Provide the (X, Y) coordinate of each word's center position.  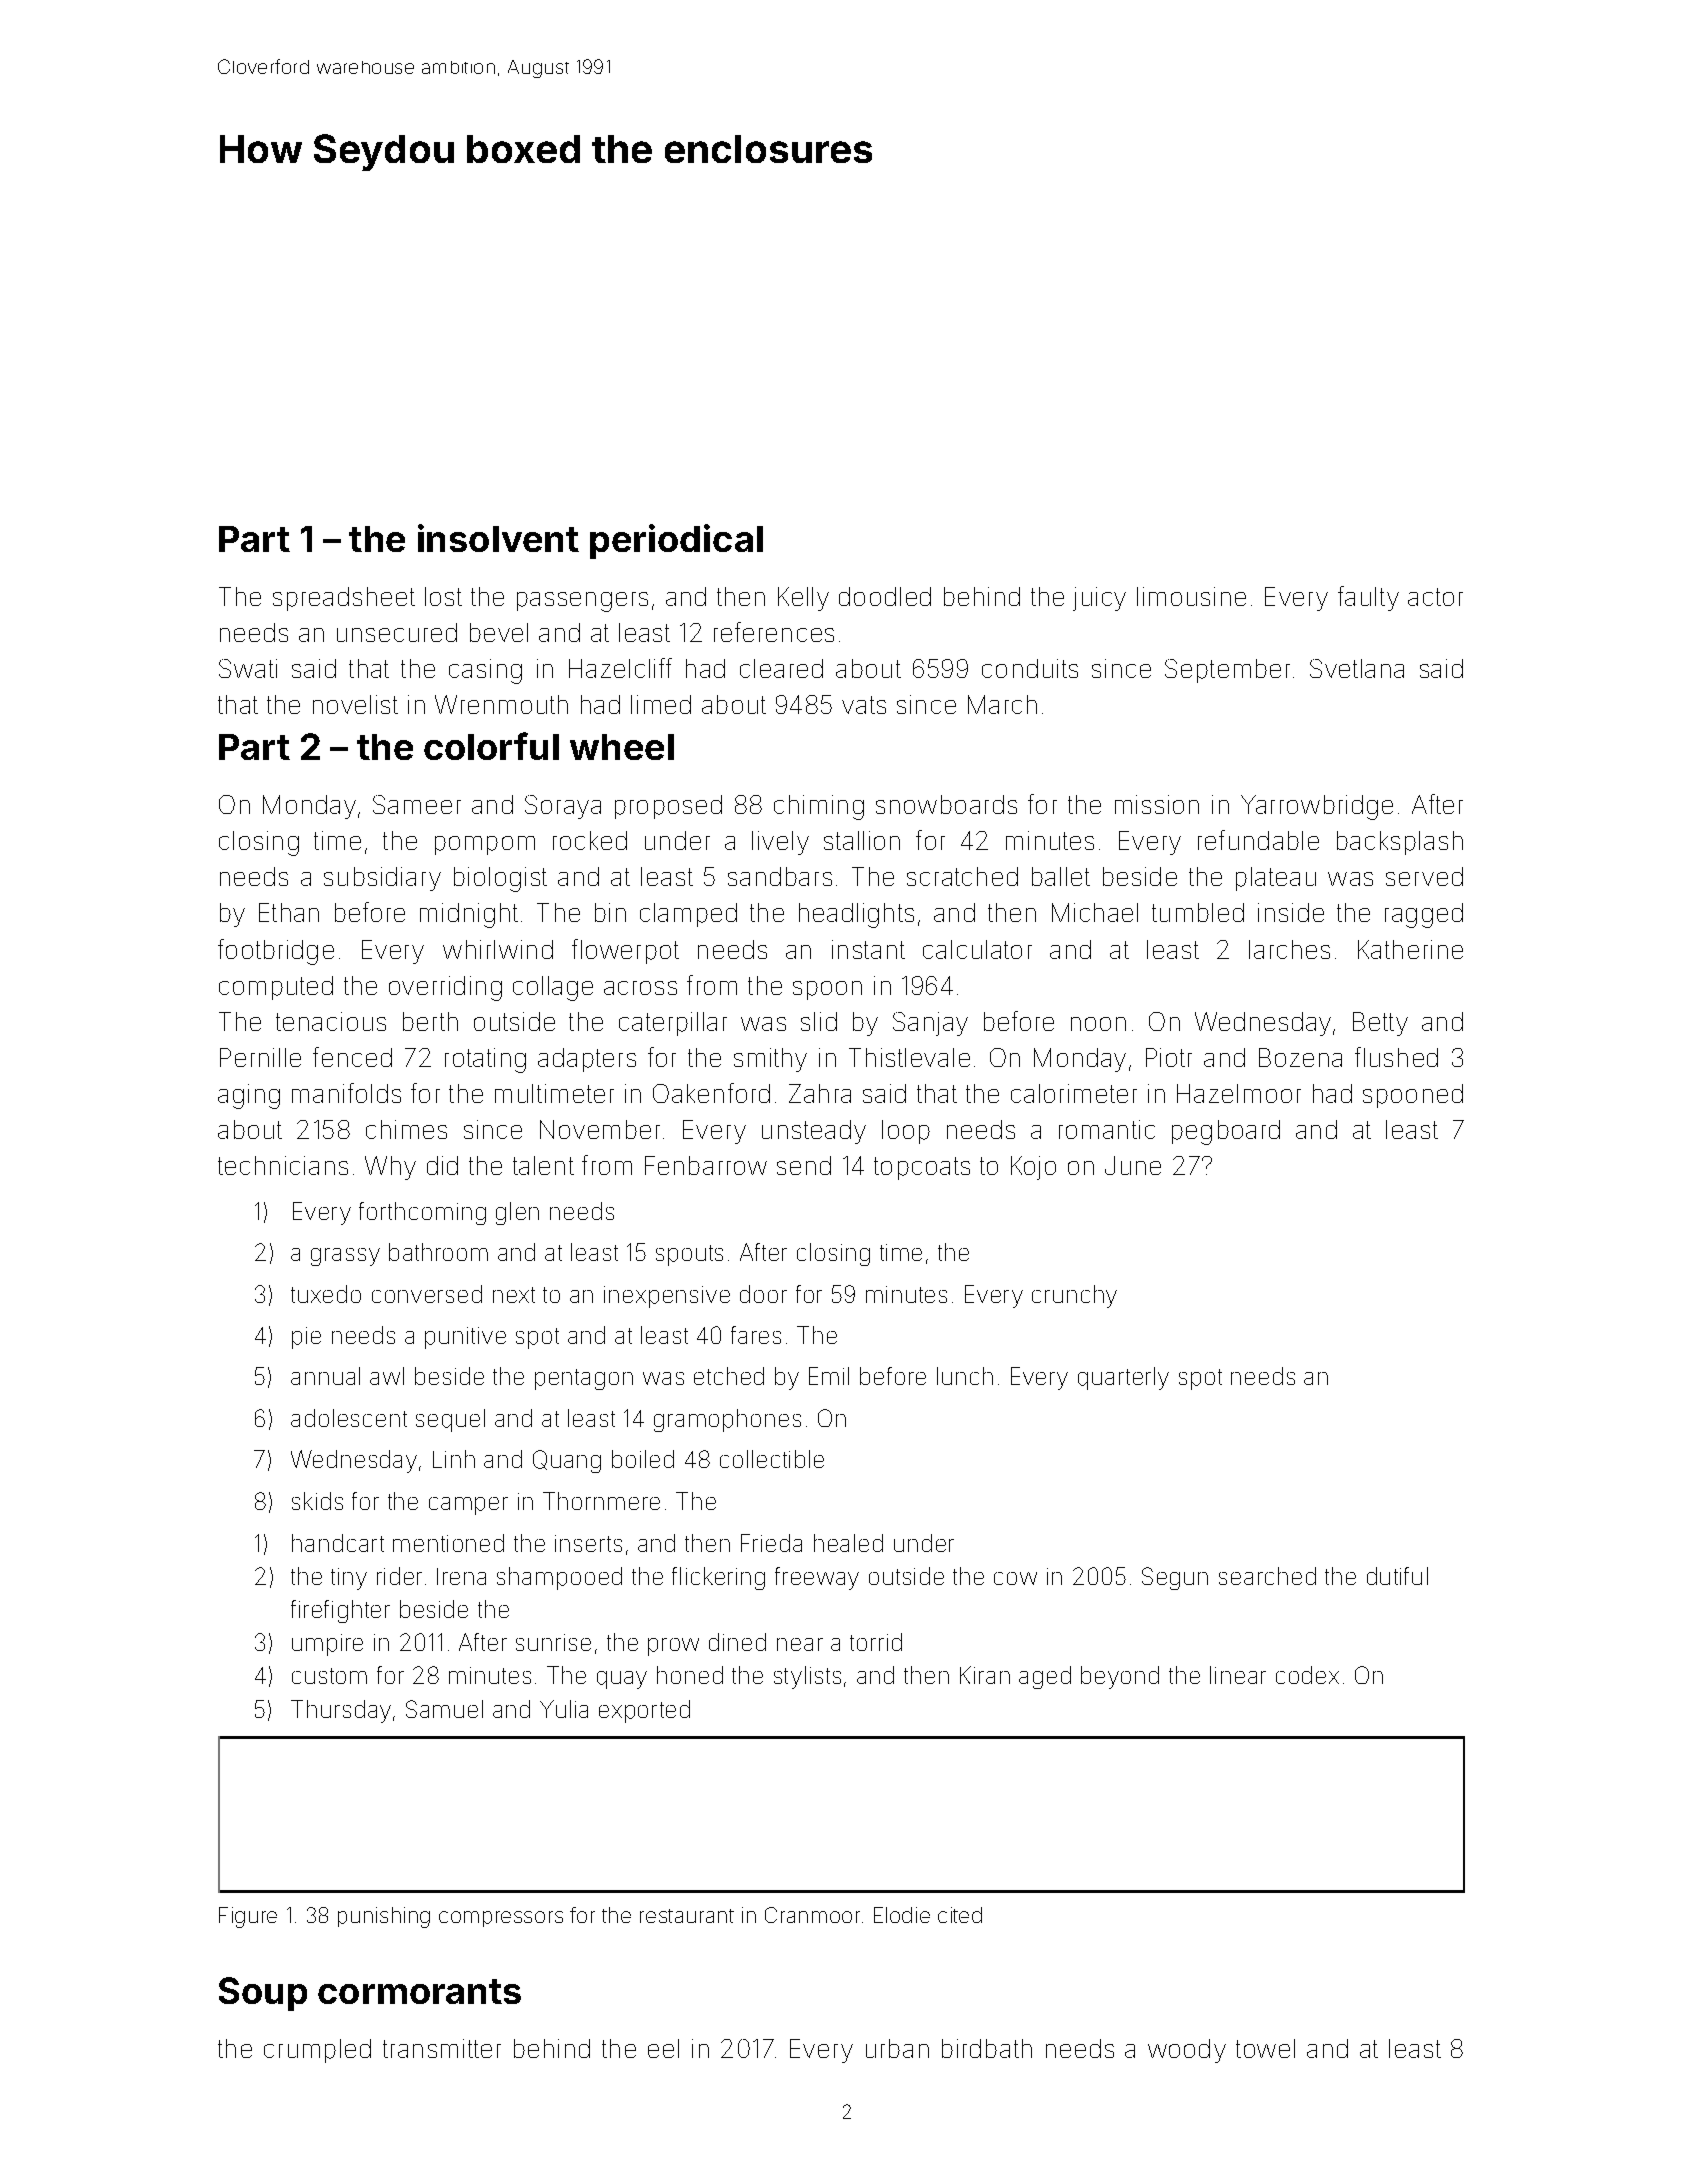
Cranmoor (812, 1915)
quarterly (1123, 1378)
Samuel (444, 1709)
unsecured (397, 632)
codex (1307, 1675)
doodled (885, 596)
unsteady (814, 1132)
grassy (345, 1257)
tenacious (331, 1021)
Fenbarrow (706, 1165)
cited (960, 1915)
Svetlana (1357, 668)
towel (1265, 2048)
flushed (1396, 1057)
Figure (248, 1917)
